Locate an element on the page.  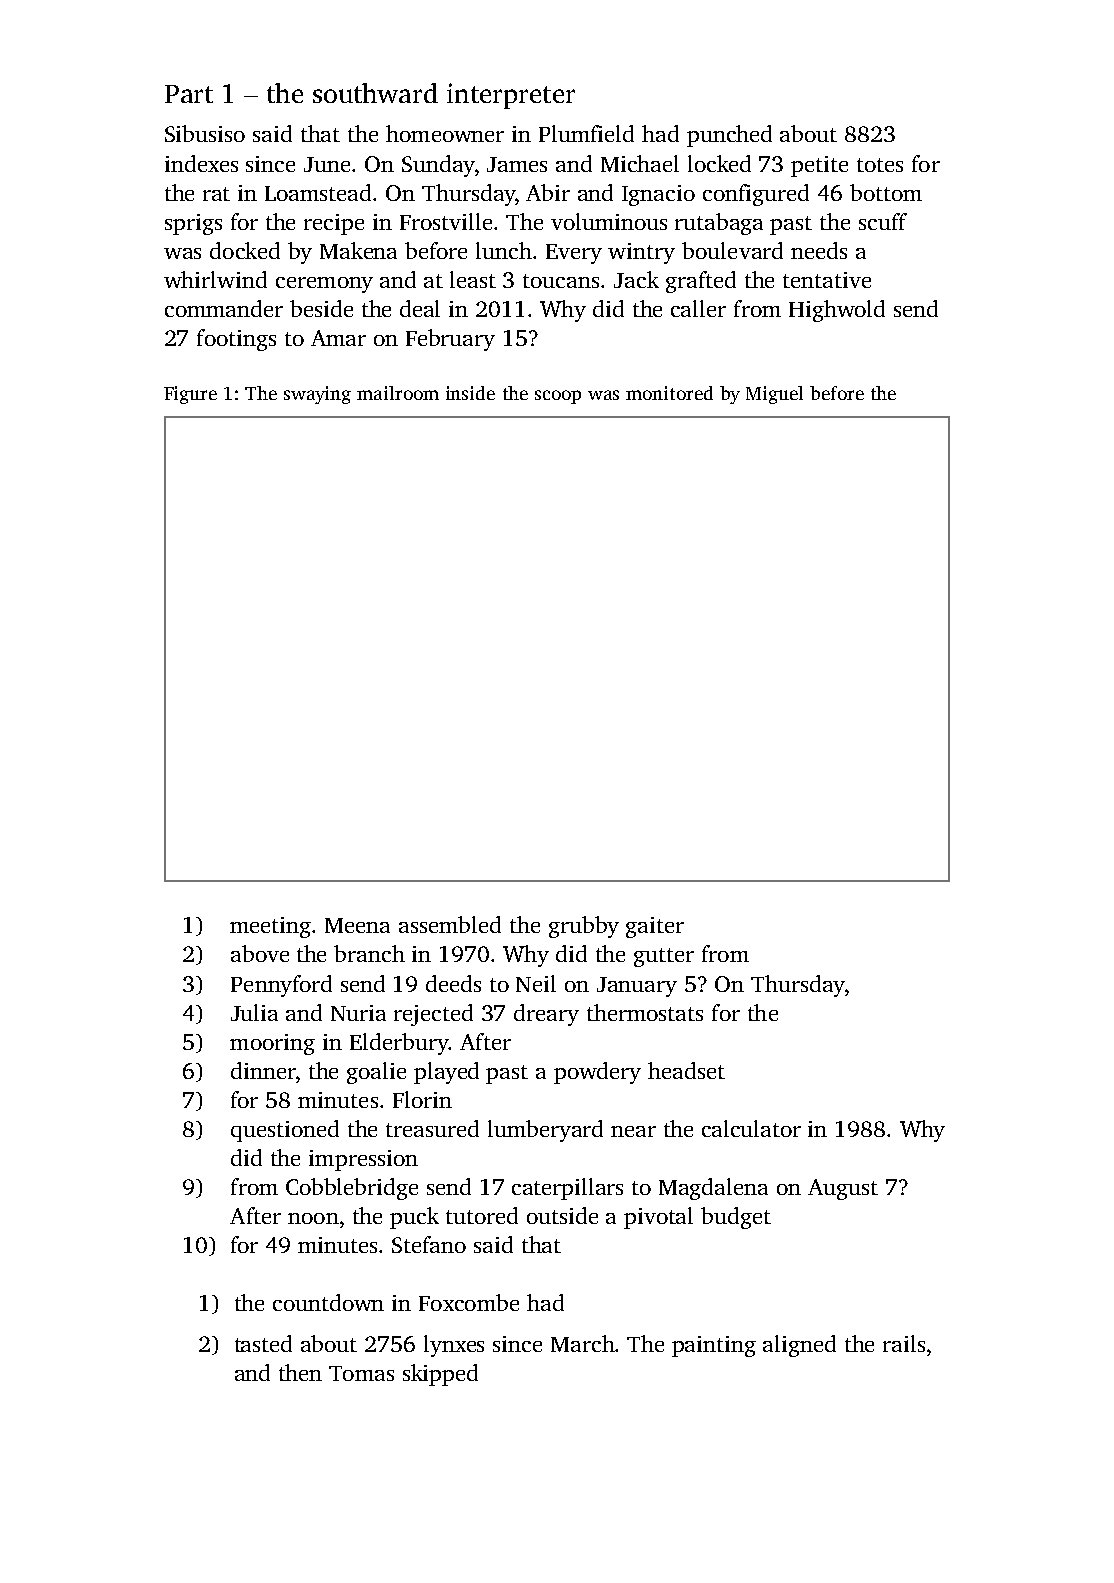
grubby is located at coordinates (584, 927).
